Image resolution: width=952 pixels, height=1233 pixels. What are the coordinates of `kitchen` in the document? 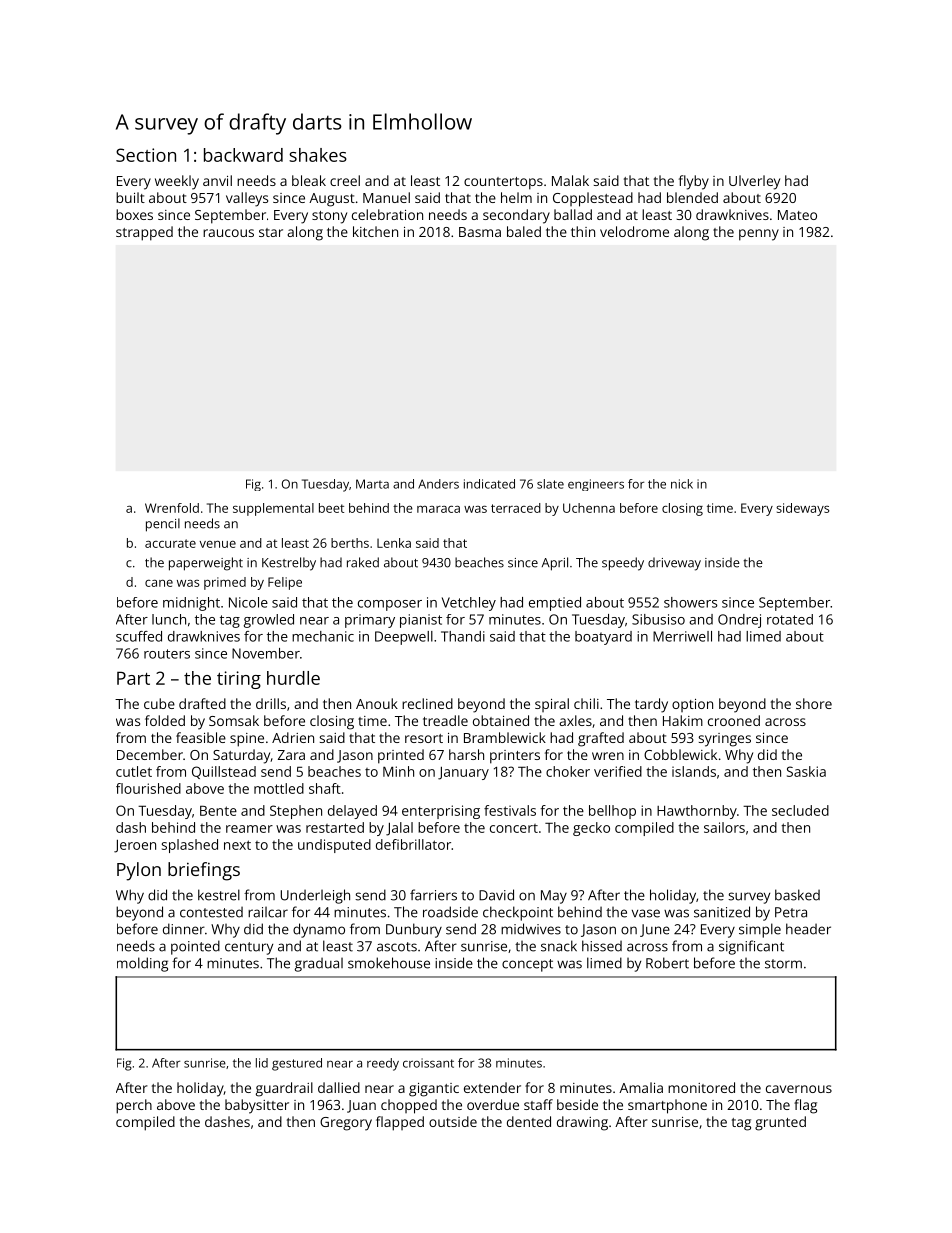 It's located at (375, 231).
